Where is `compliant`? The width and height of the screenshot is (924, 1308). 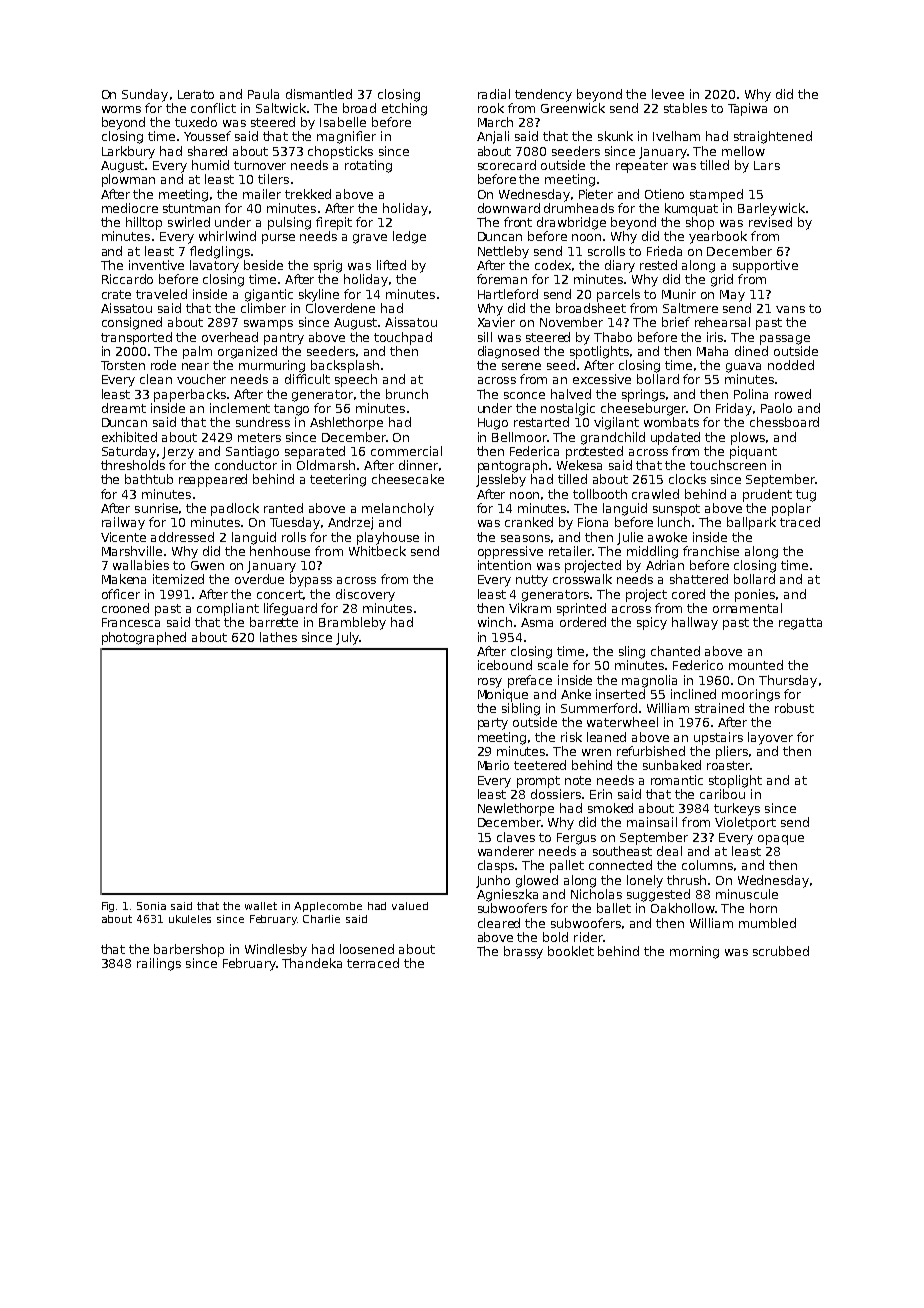
compliant is located at coordinates (228, 609).
